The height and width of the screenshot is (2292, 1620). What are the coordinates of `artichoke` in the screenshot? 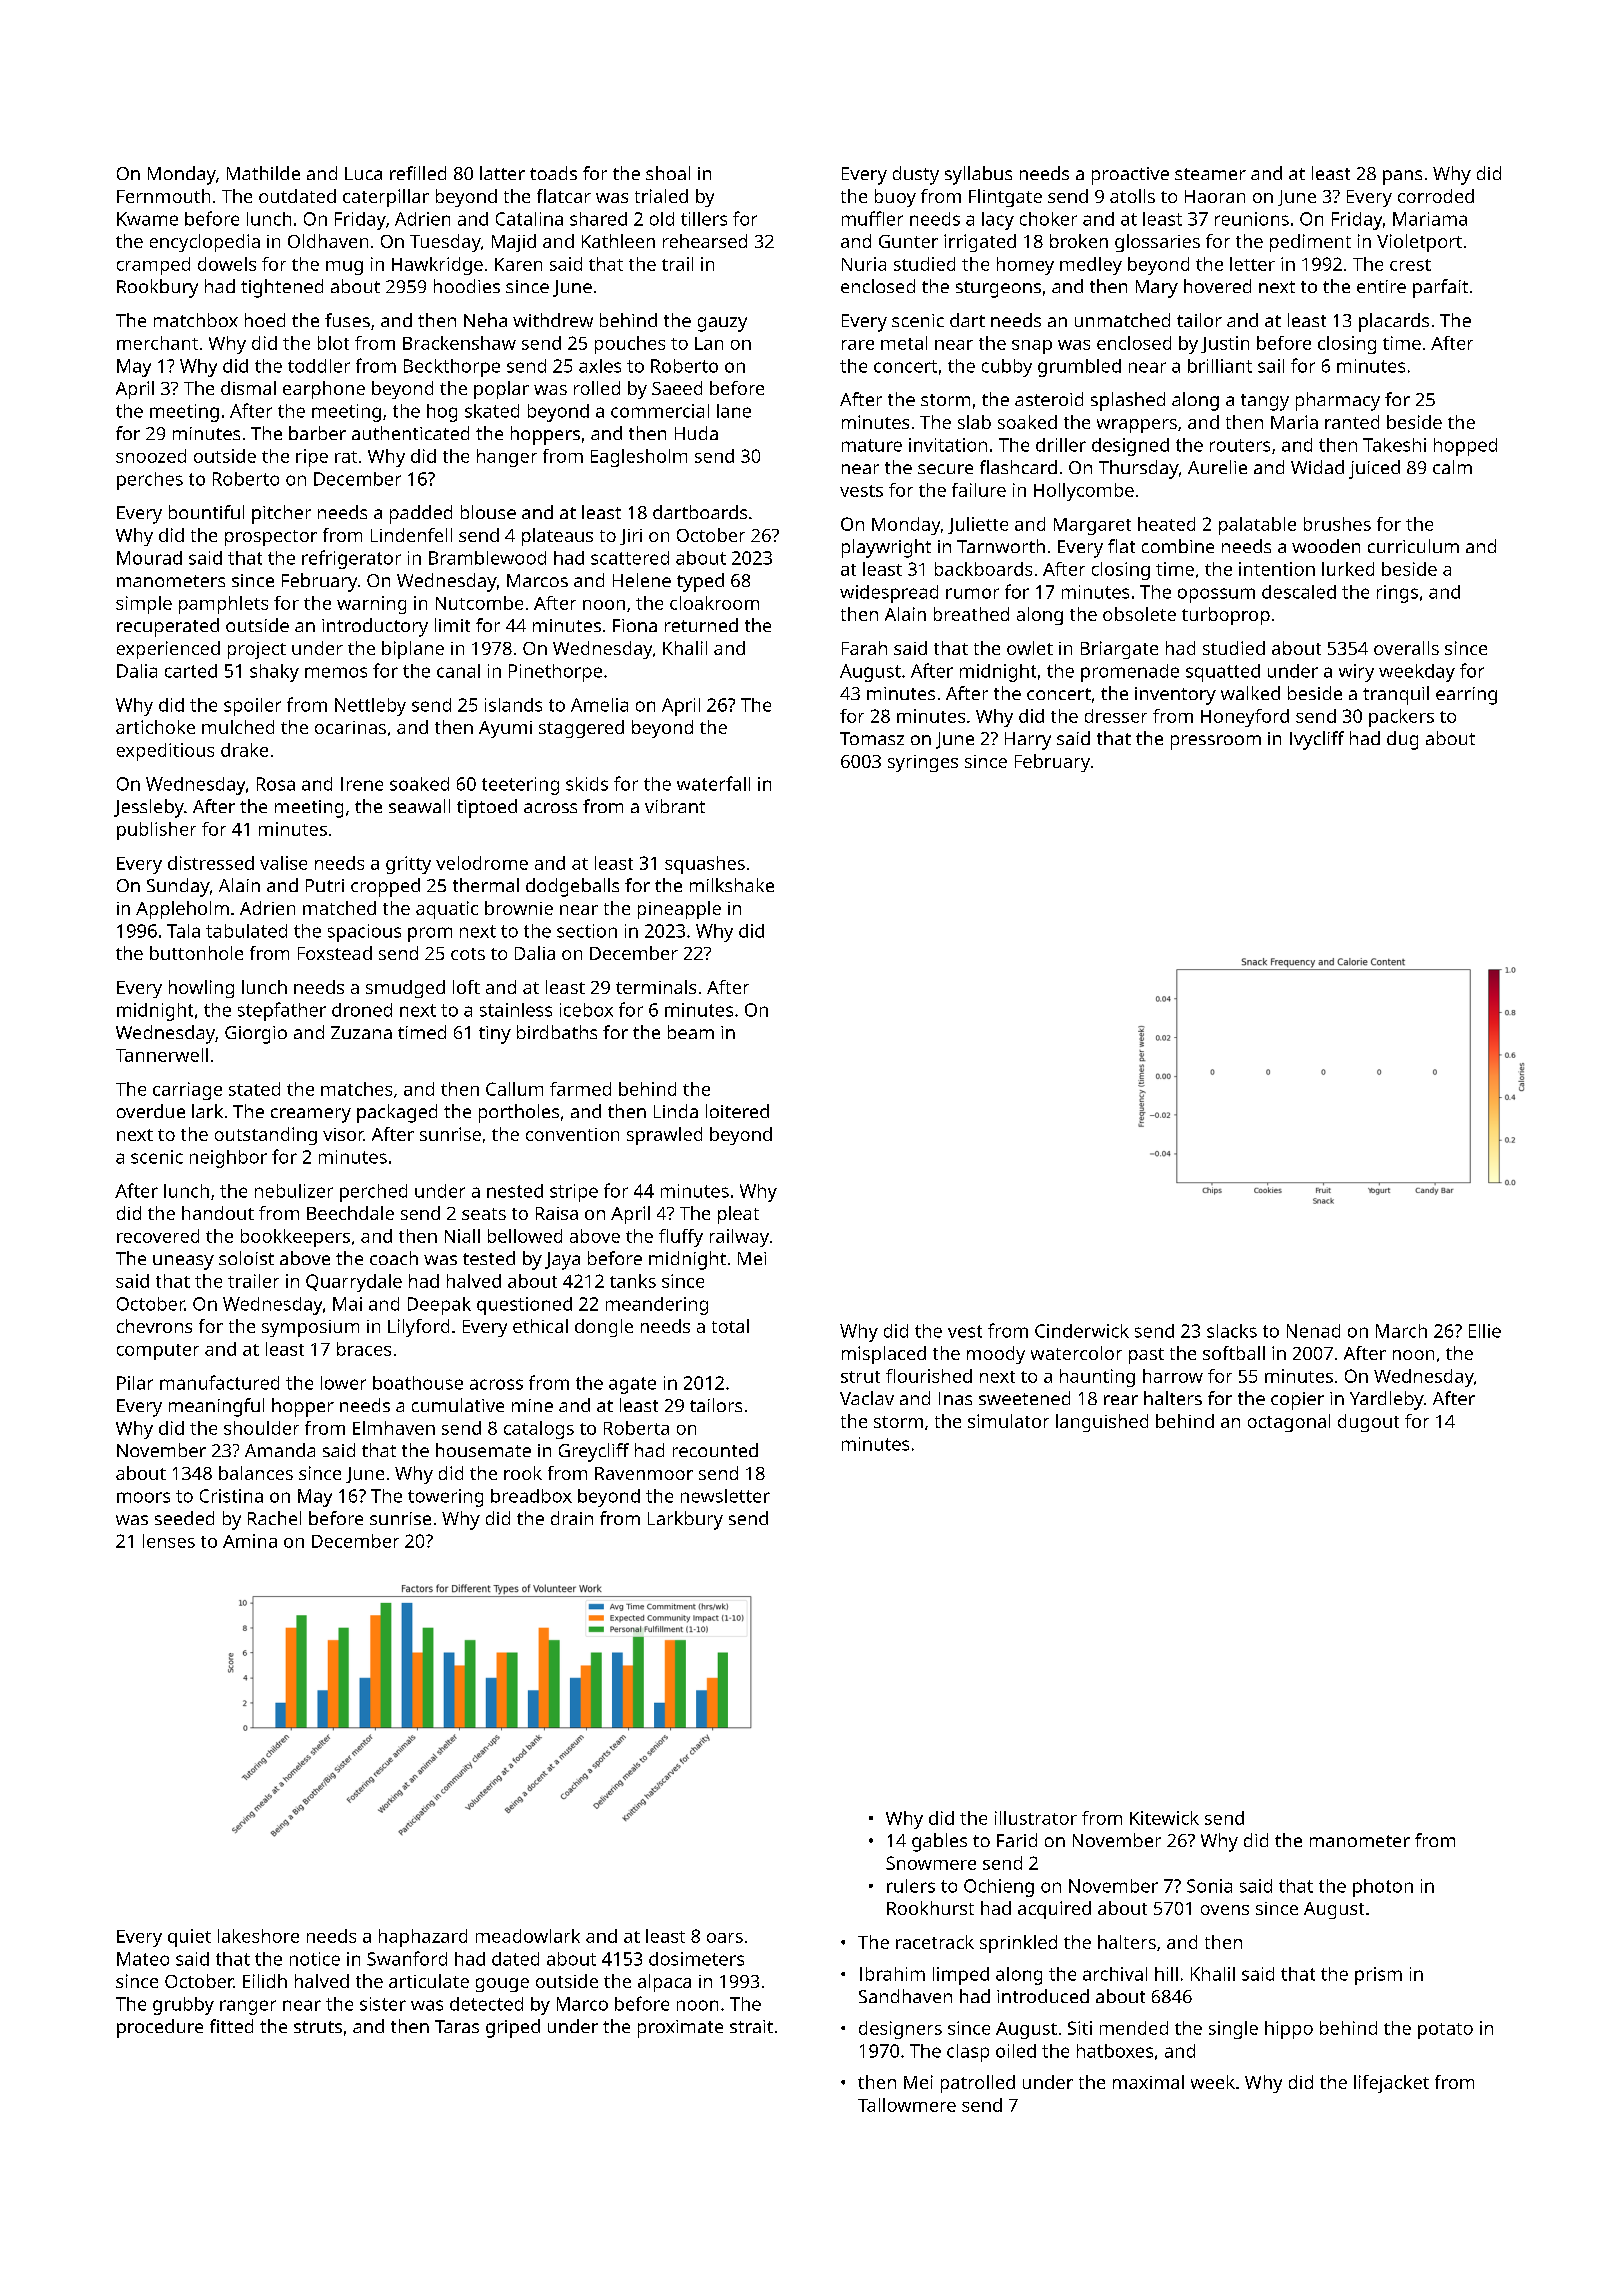 It's located at (155, 727).
